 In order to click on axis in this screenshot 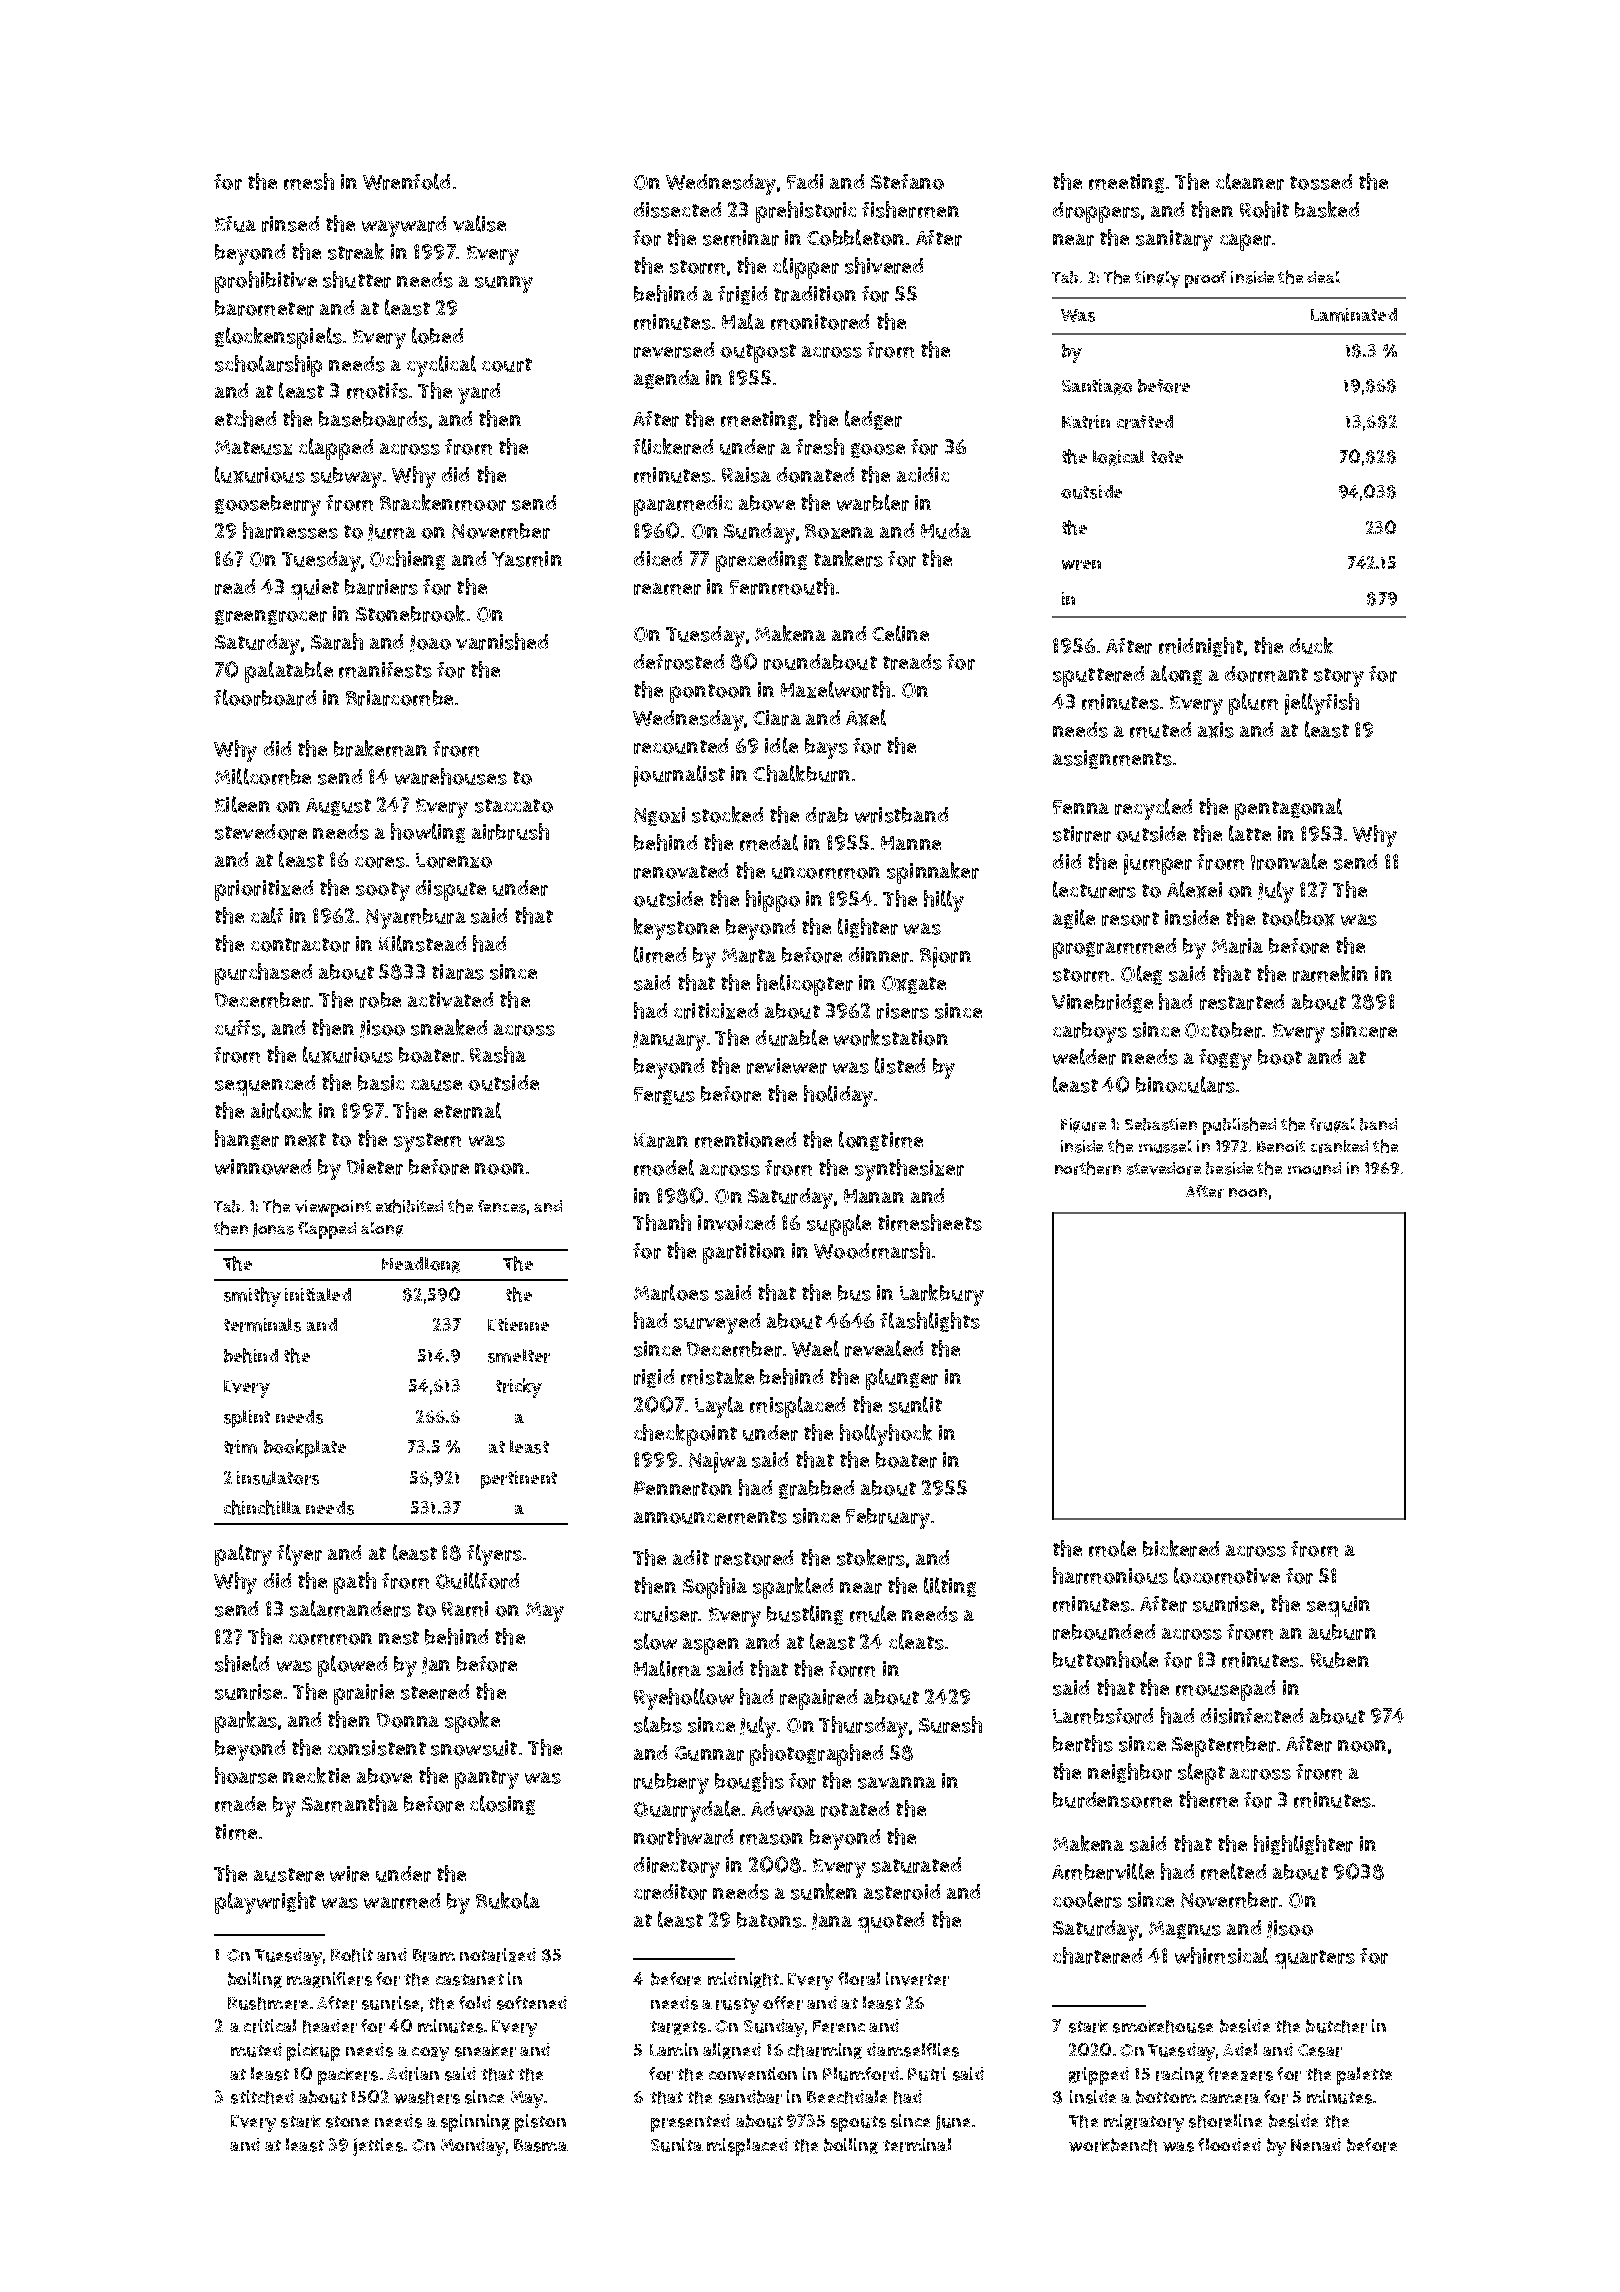, I will do `click(1216, 730)`.
